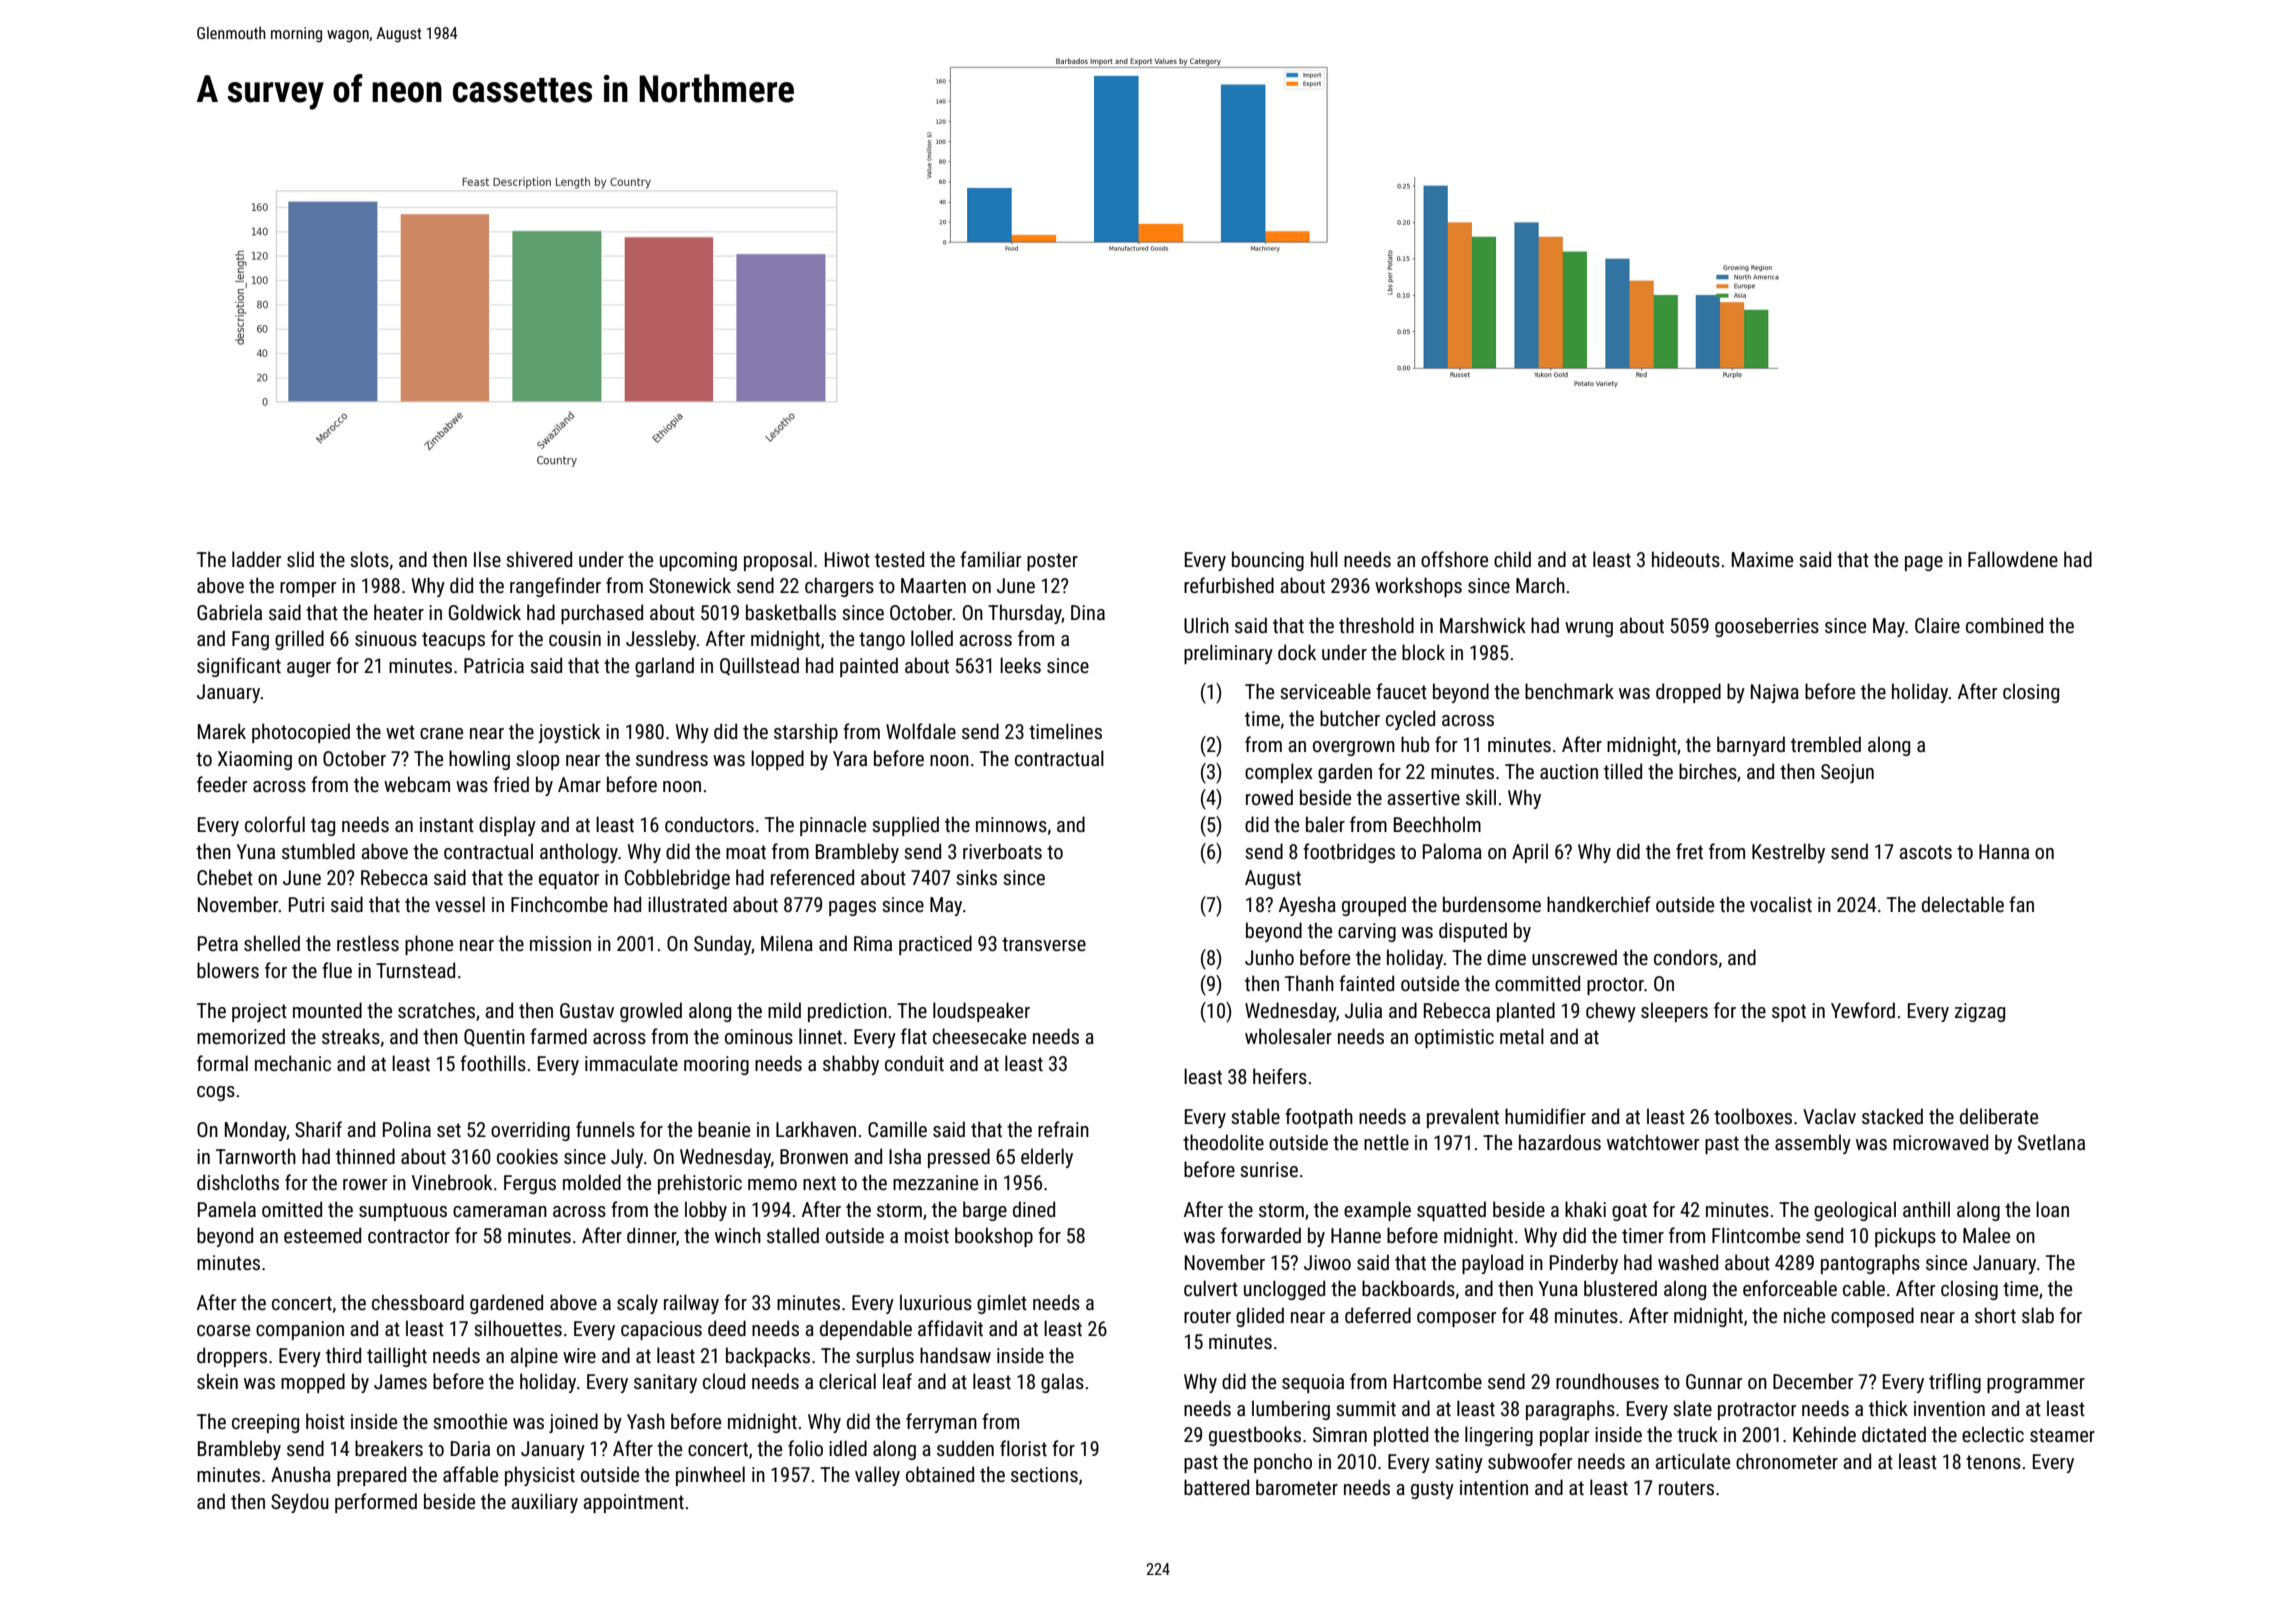  I want to click on Putri, so click(306, 904).
